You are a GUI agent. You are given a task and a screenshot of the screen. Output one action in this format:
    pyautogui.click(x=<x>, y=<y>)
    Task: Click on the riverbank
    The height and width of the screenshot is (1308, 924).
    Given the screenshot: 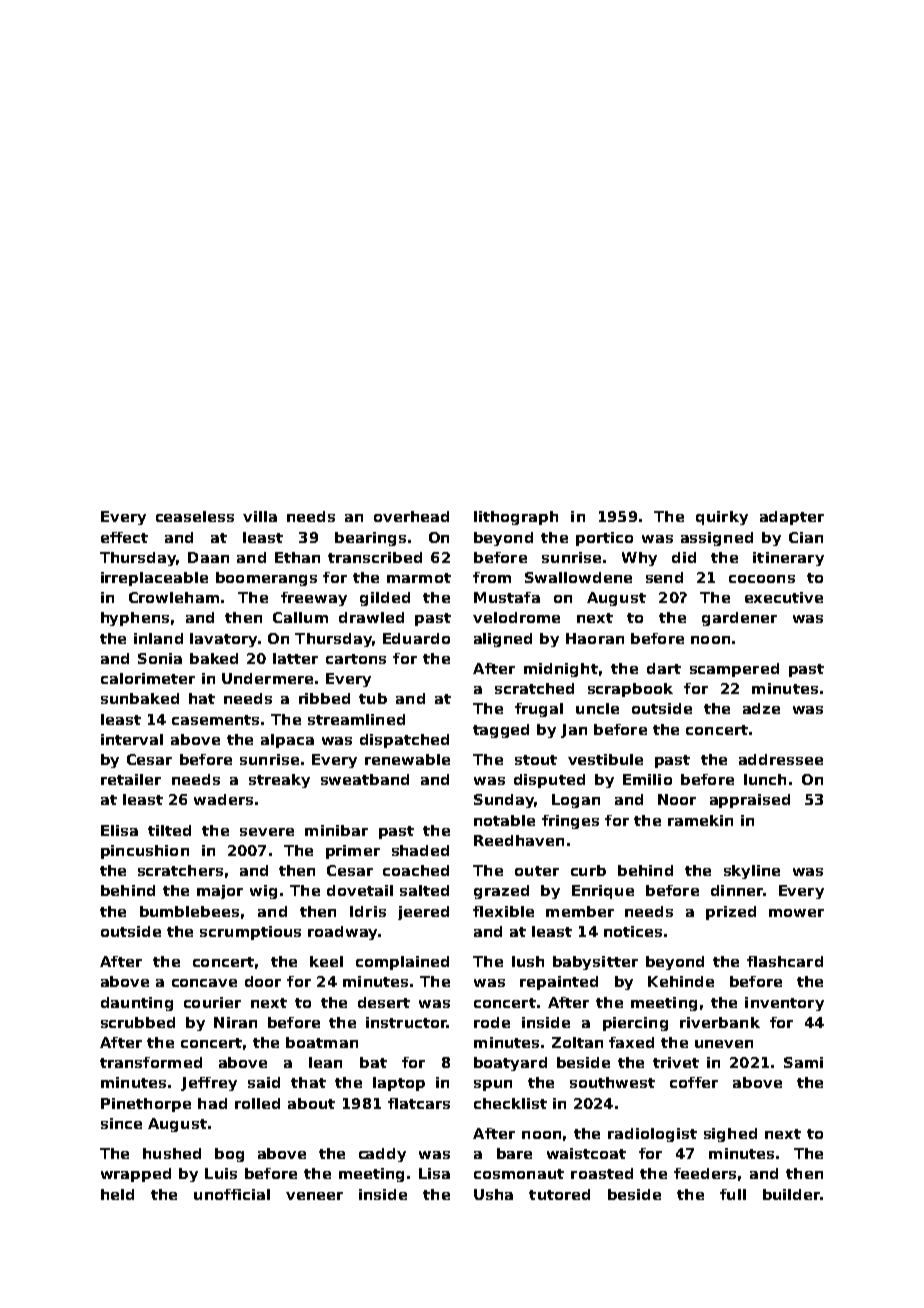 What is the action you would take?
    pyautogui.click(x=720, y=1022)
